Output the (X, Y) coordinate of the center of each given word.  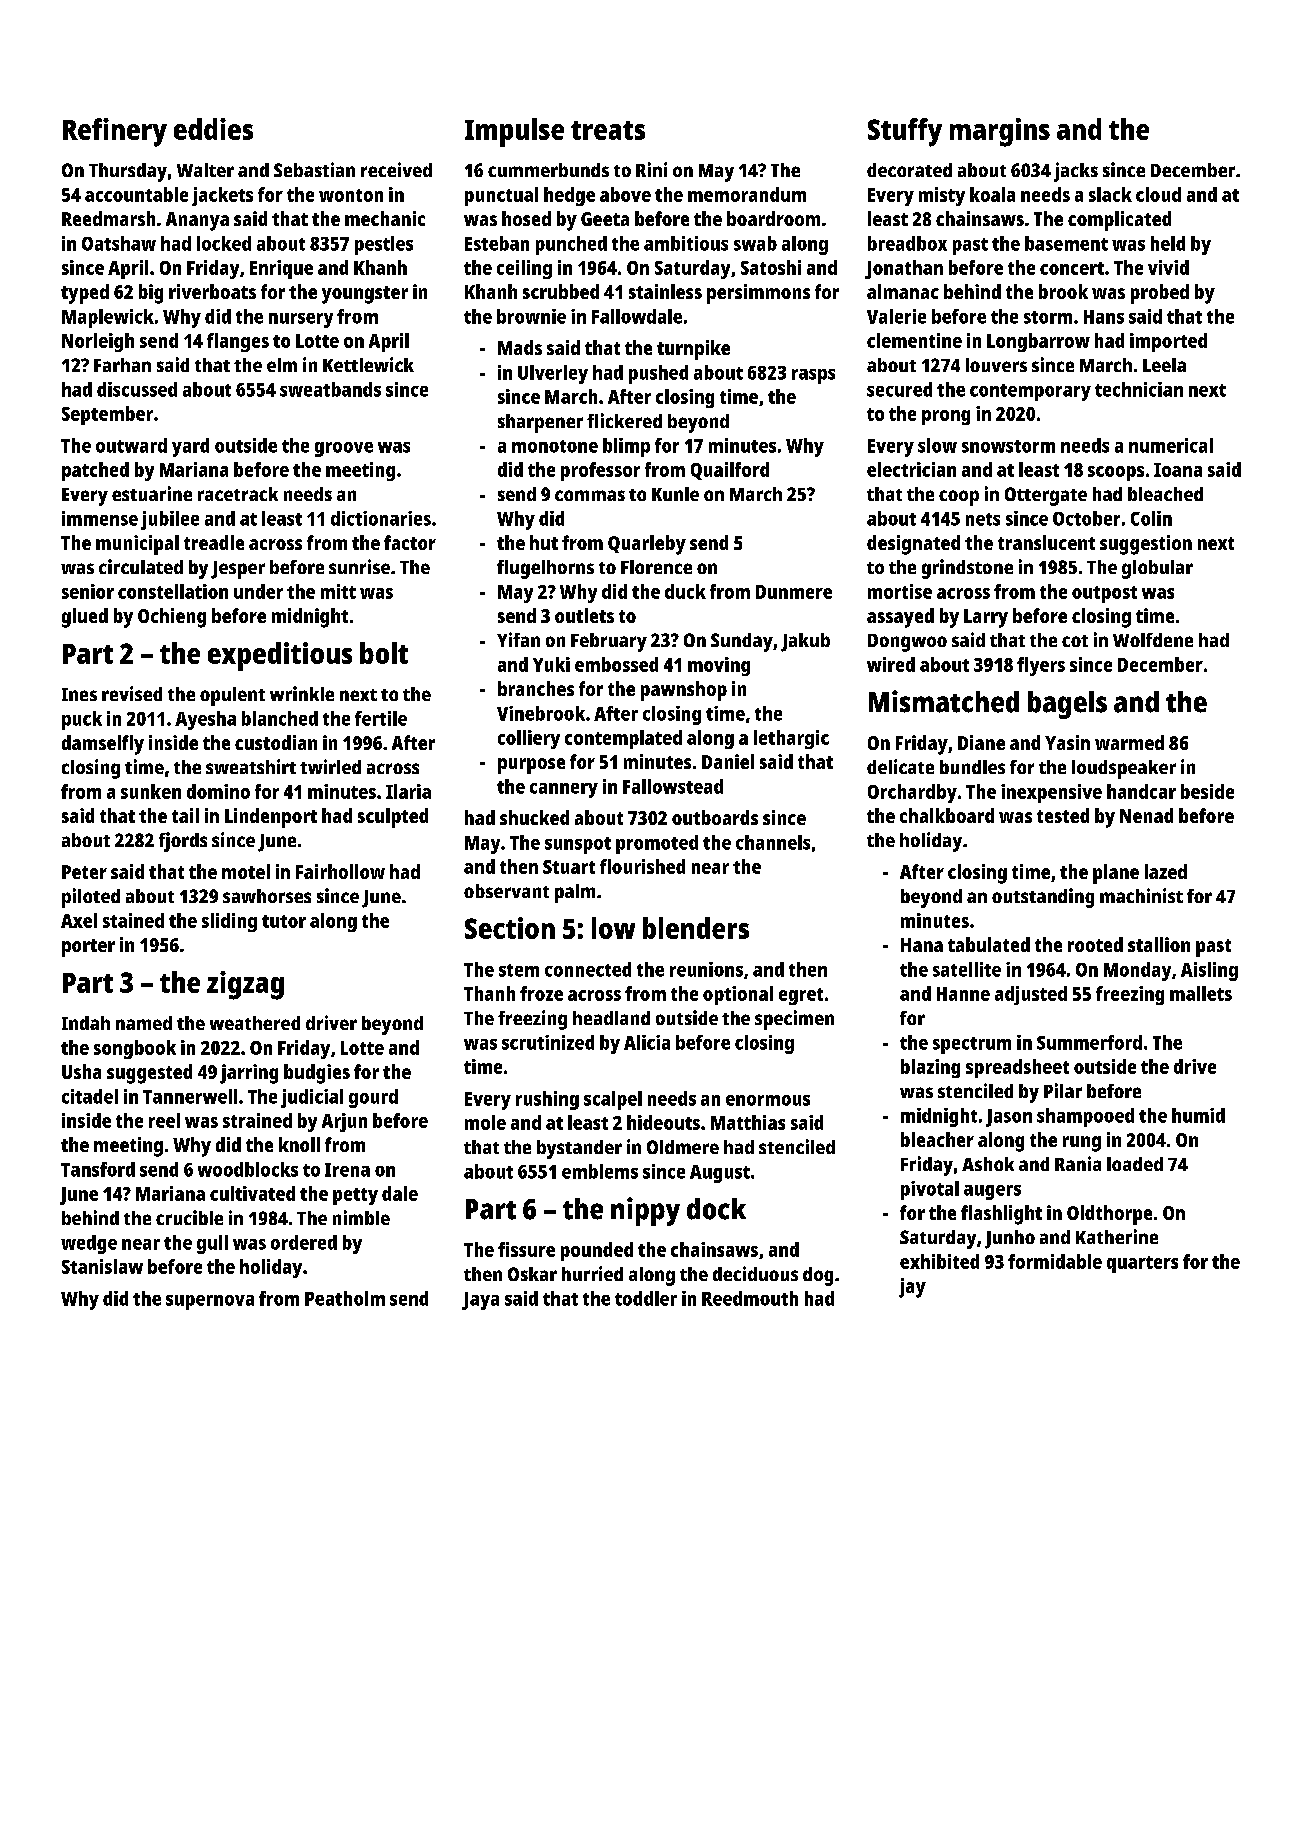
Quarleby (647, 545)
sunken (151, 791)
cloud (1158, 194)
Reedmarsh (108, 218)
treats (608, 130)
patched (95, 471)
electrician (911, 469)
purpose (531, 766)
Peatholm (345, 1298)
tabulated (989, 944)
